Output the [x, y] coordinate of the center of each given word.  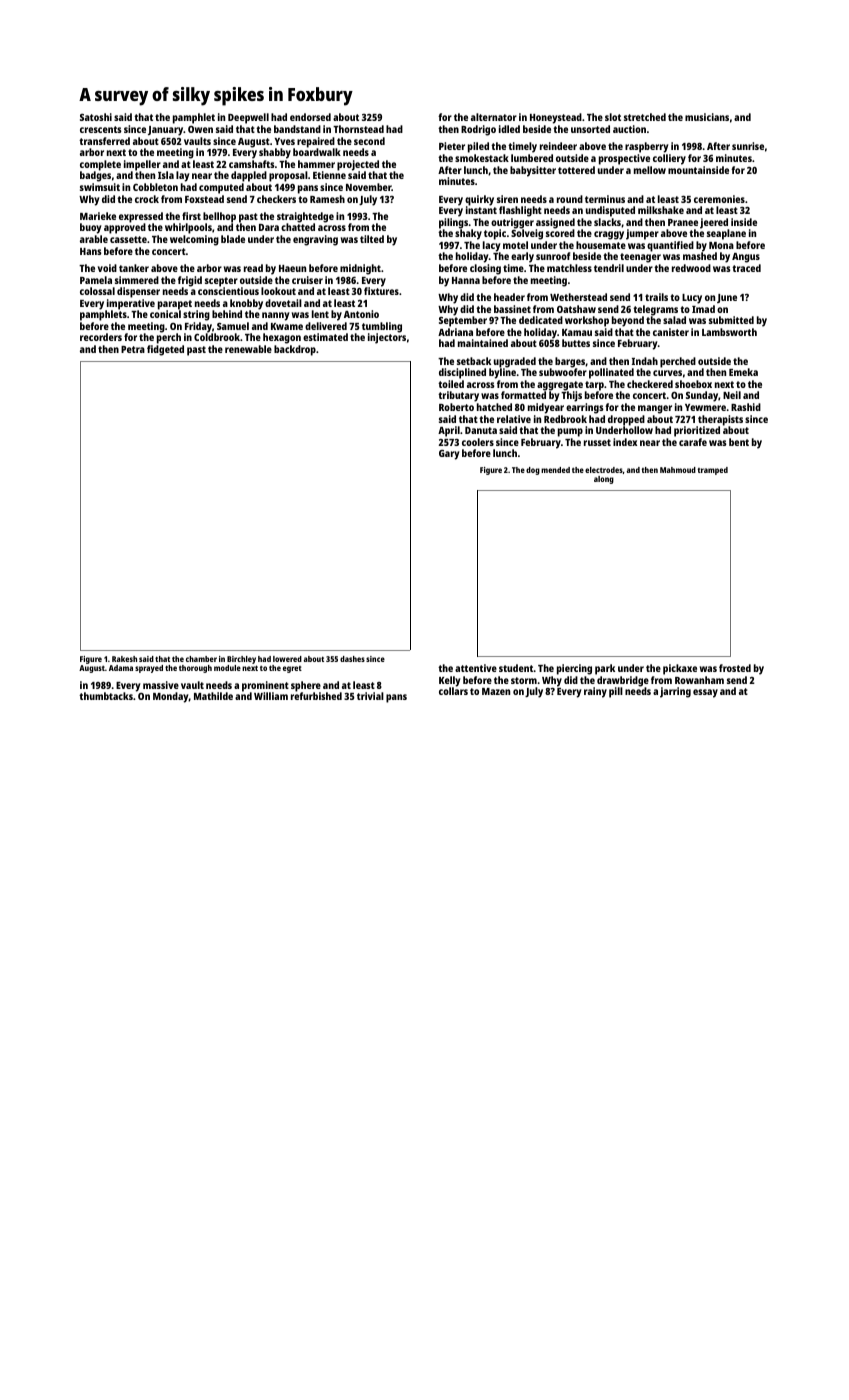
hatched [494, 407]
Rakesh [124, 659]
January [165, 131]
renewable [248, 349]
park [605, 669]
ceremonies [719, 199]
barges [570, 362]
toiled [451, 384]
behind [227, 314]
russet [597, 442]
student [516, 668]
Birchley [241, 660]
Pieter [452, 146]
